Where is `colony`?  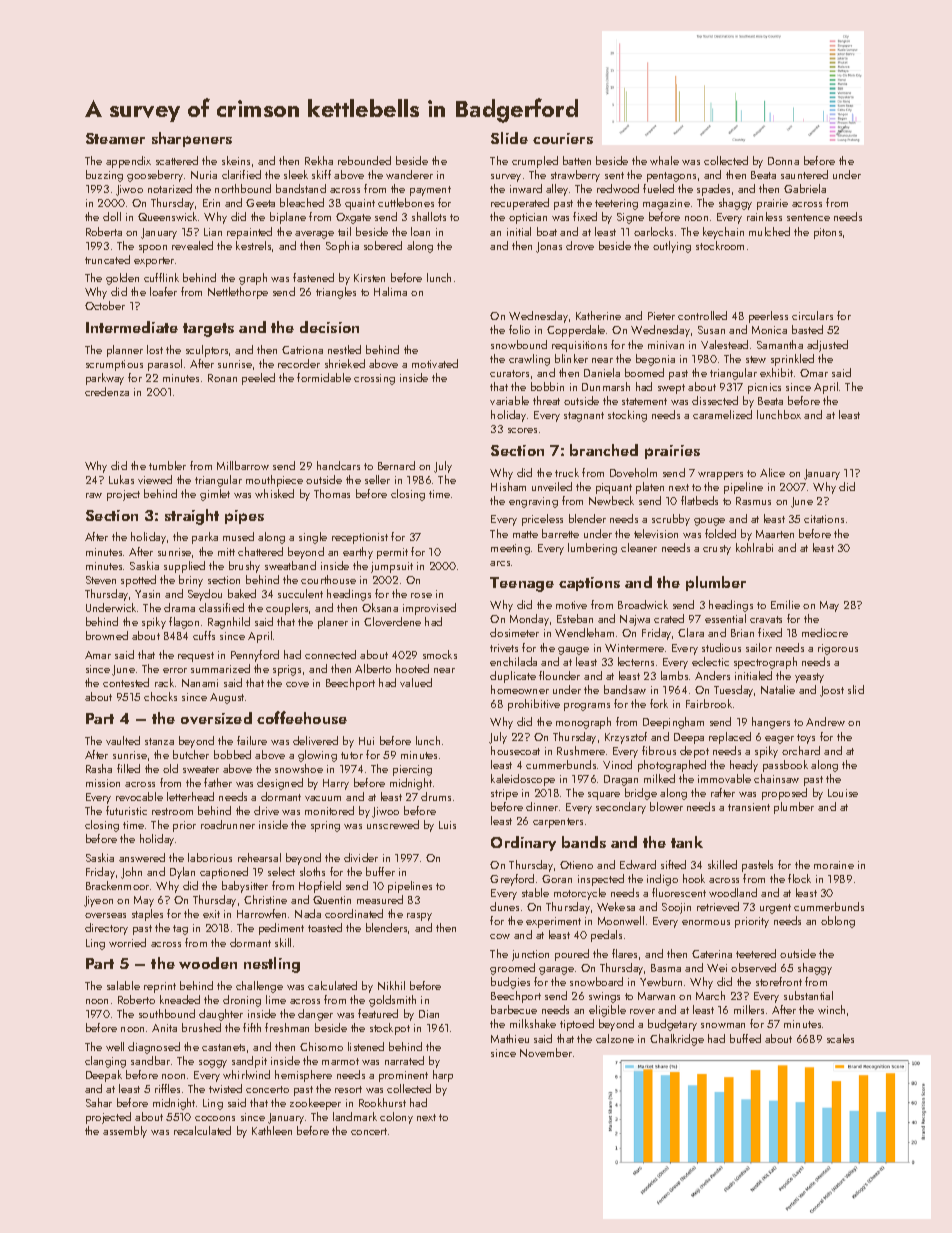 colony is located at coordinates (396, 1118).
